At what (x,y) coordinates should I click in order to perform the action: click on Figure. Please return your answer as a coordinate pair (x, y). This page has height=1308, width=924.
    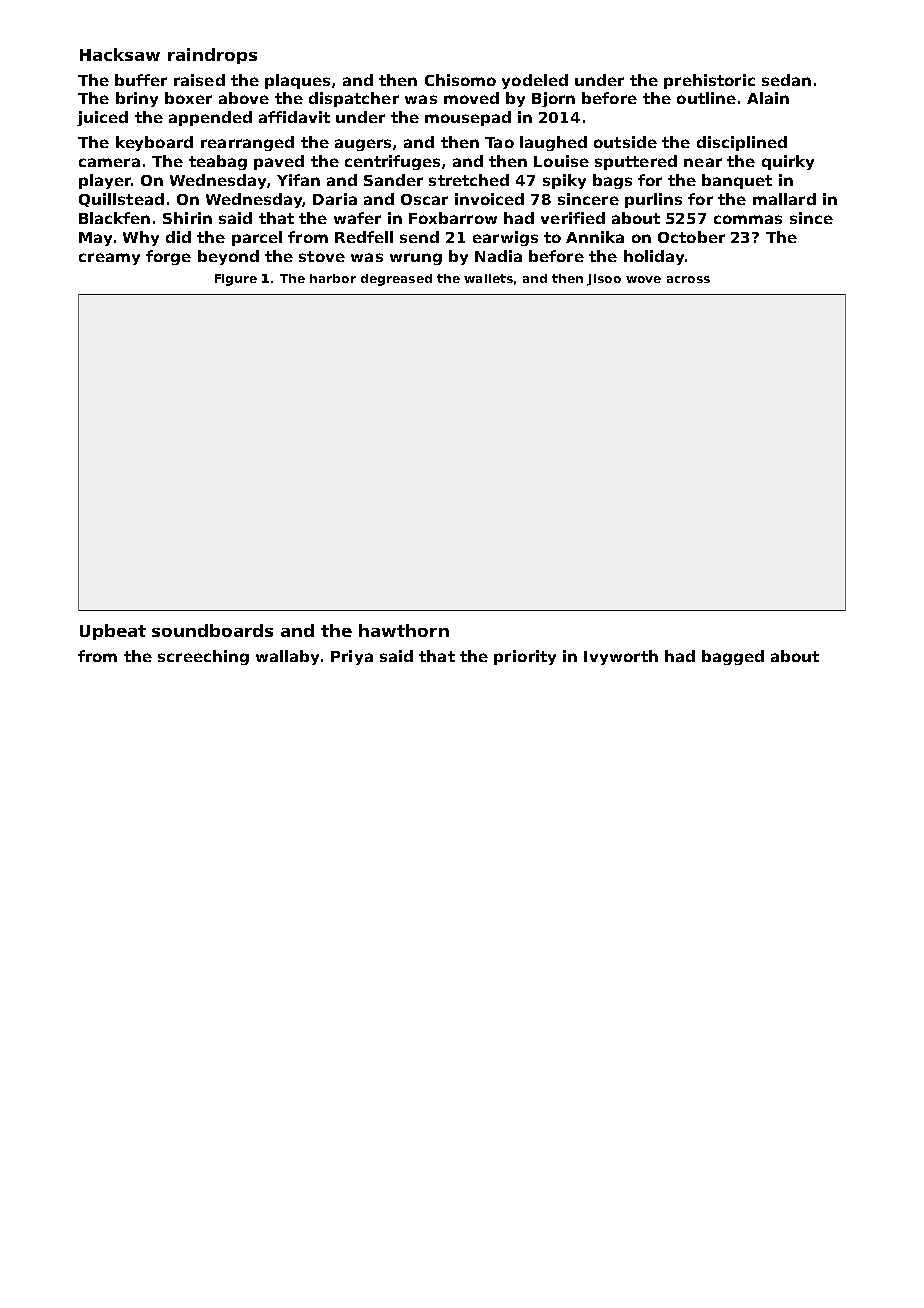
    Looking at the image, I should click on (236, 280).
